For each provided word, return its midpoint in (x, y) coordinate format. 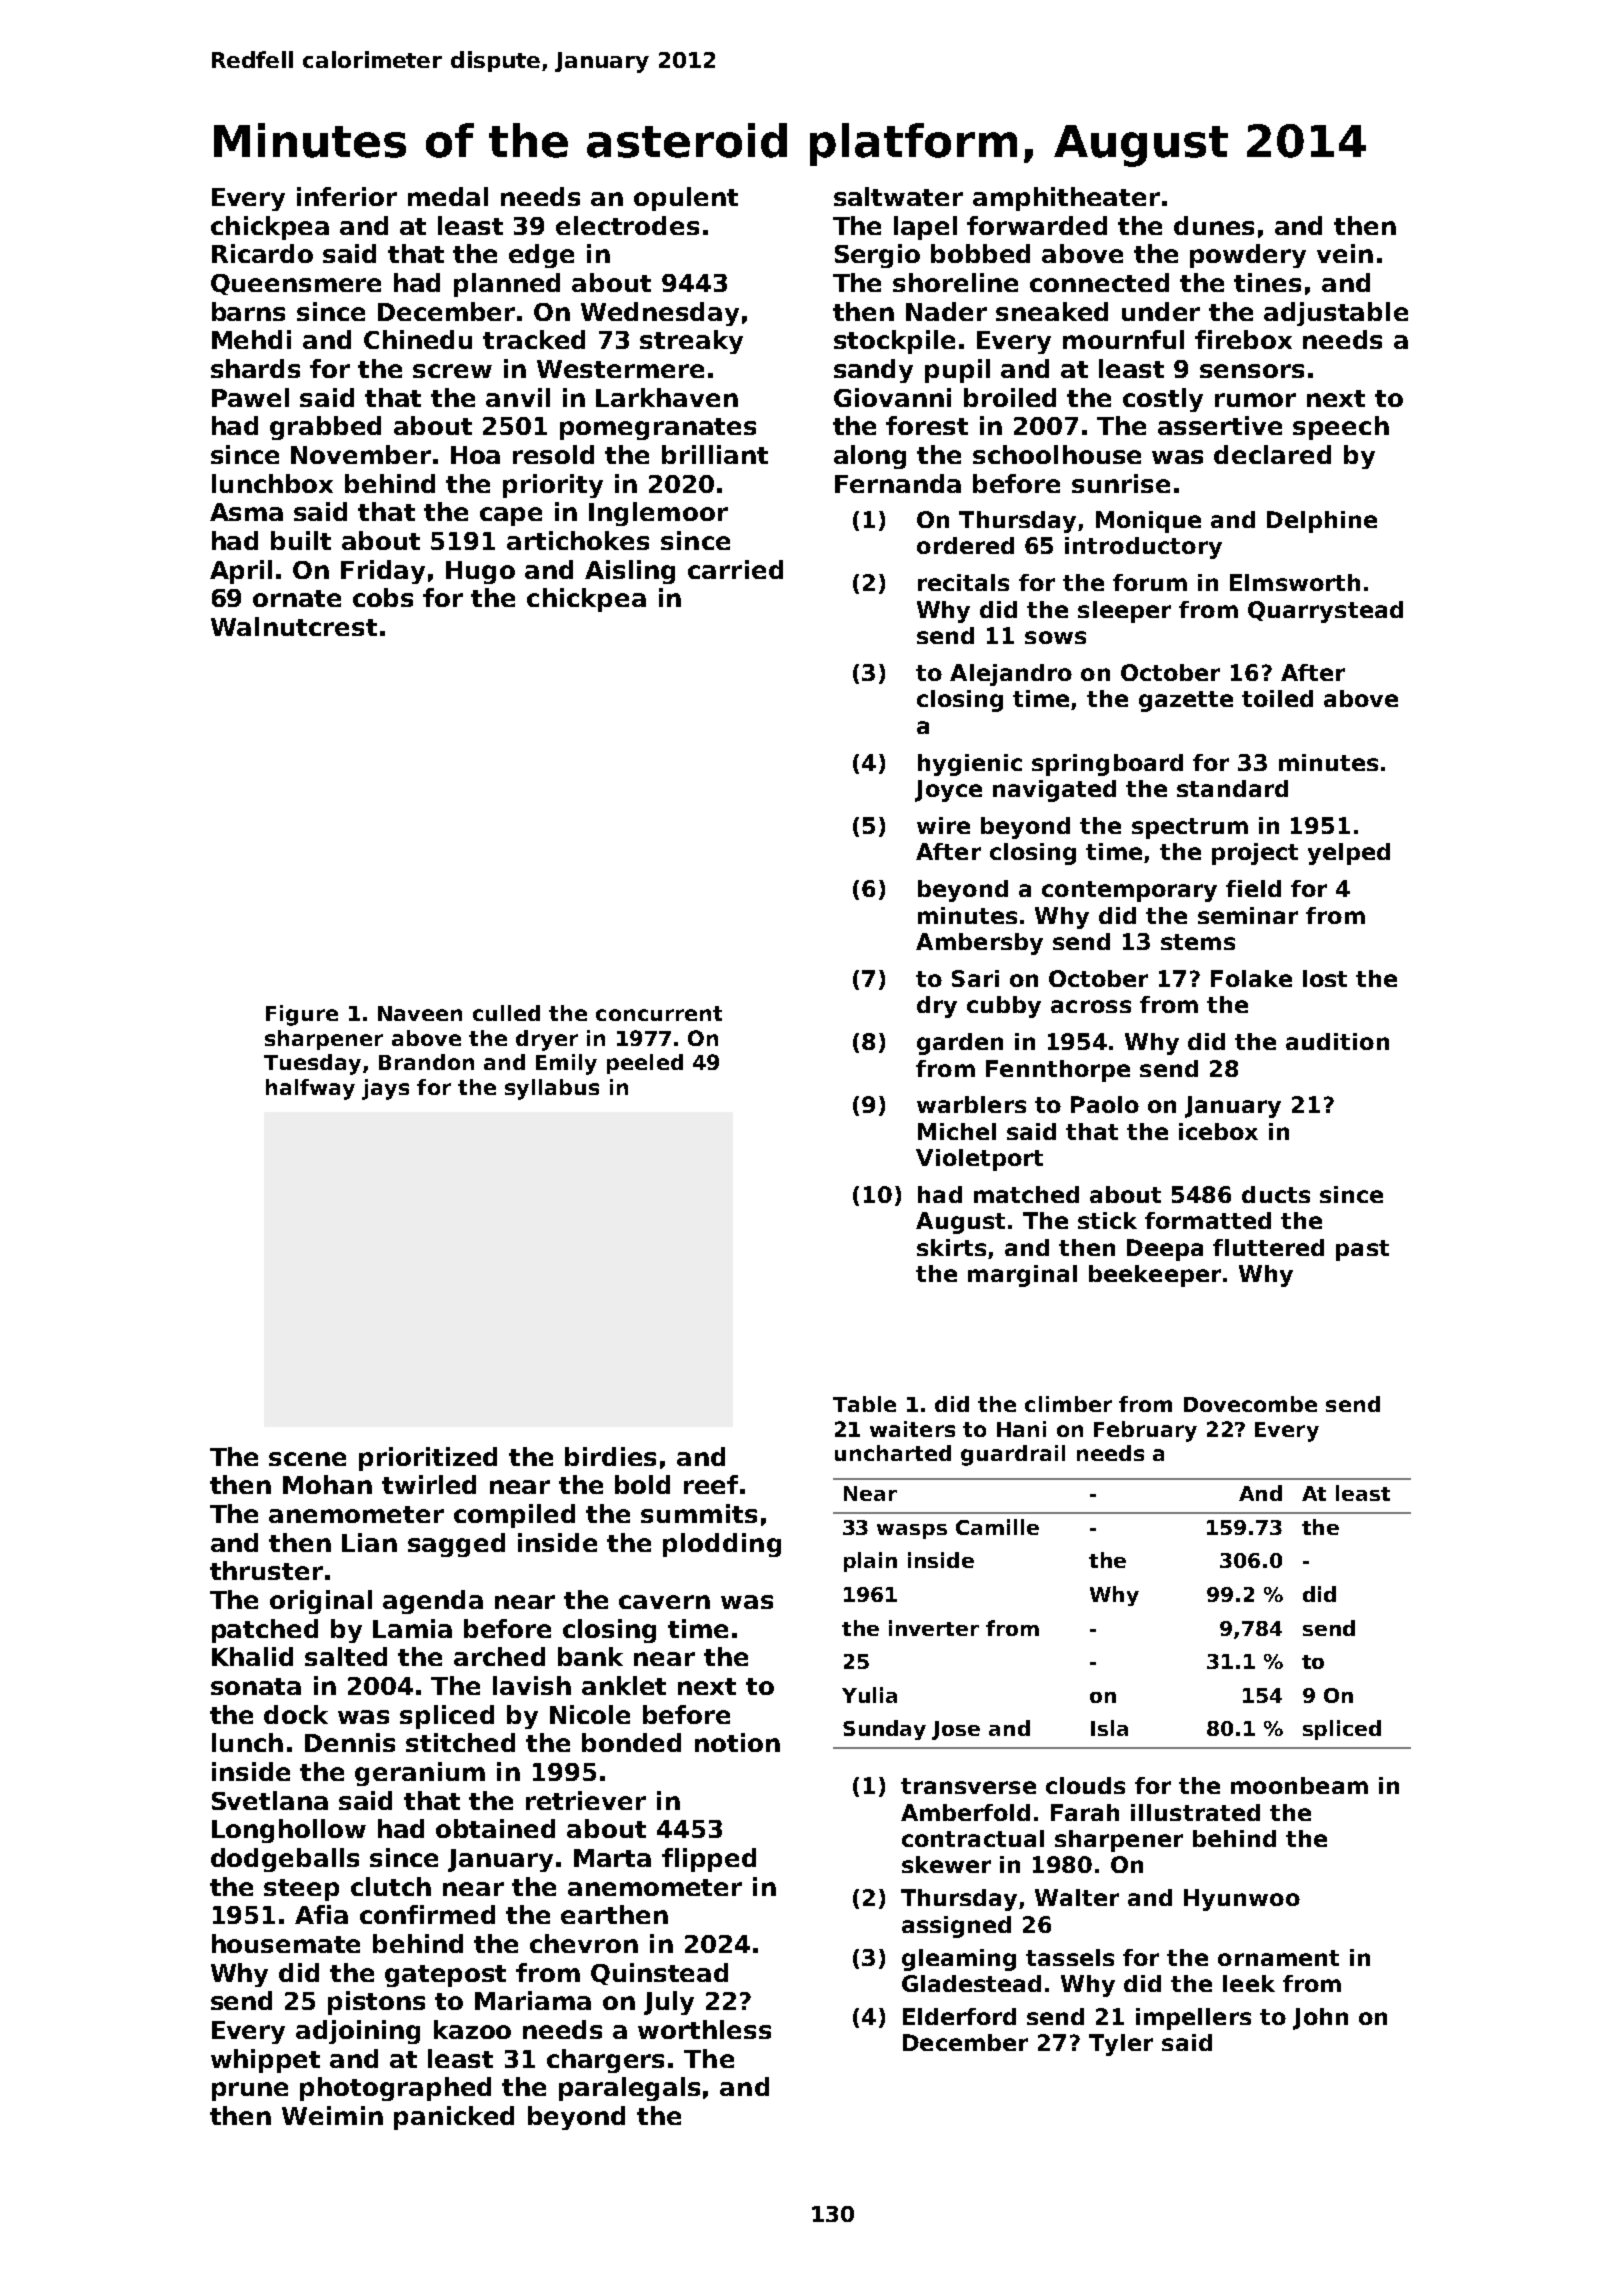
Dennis (350, 1742)
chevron (584, 1943)
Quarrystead (1325, 612)
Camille (997, 1527)
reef (711, 1484)
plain (870, 1562)
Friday (383, 572)
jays (385, 1089)
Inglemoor (658, 514)
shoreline (955, 282)
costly (1163, 400)
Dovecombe (1250, 1404)
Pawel (250, 397)
